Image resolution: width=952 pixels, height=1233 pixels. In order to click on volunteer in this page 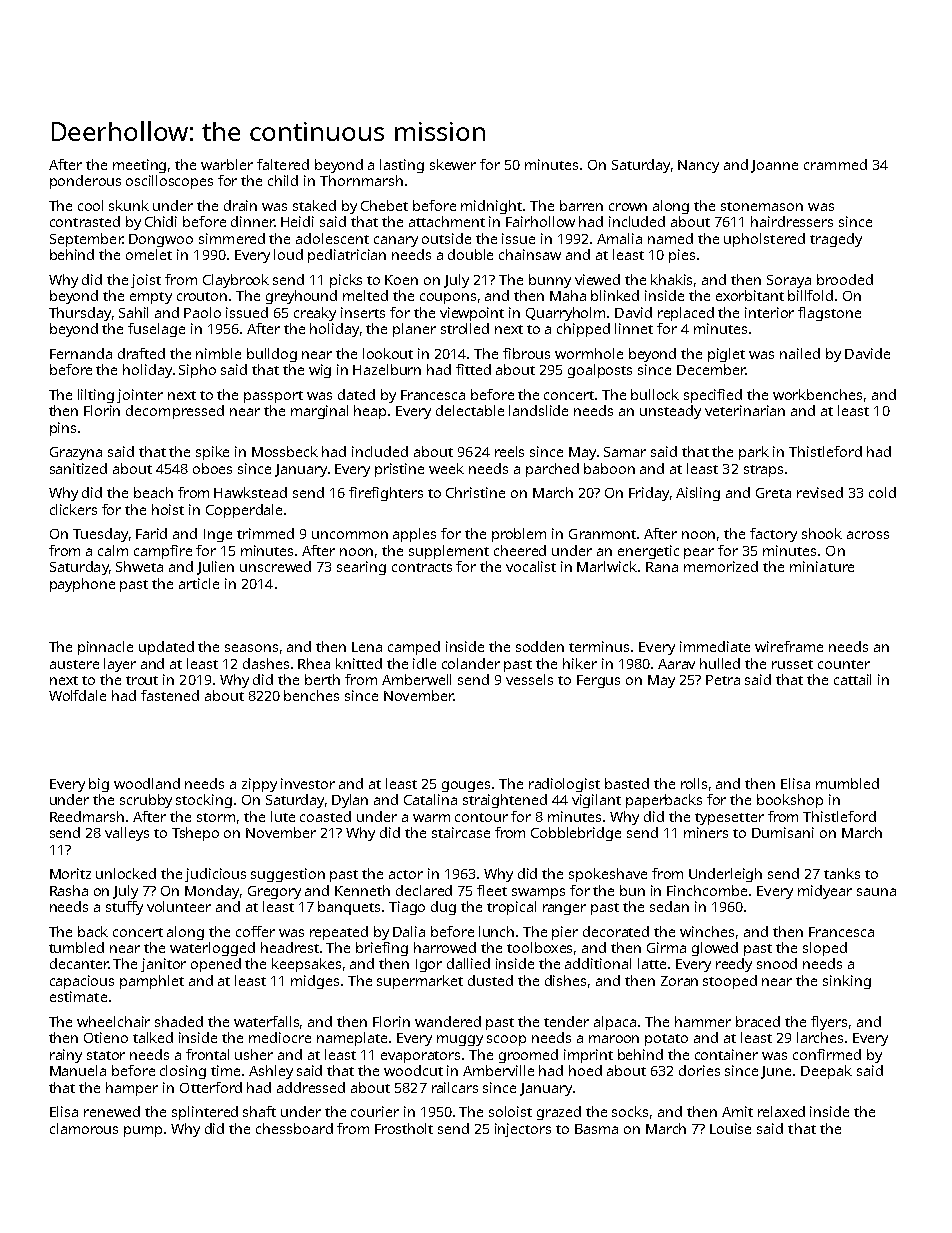, I will do `click(179, 906)`.
